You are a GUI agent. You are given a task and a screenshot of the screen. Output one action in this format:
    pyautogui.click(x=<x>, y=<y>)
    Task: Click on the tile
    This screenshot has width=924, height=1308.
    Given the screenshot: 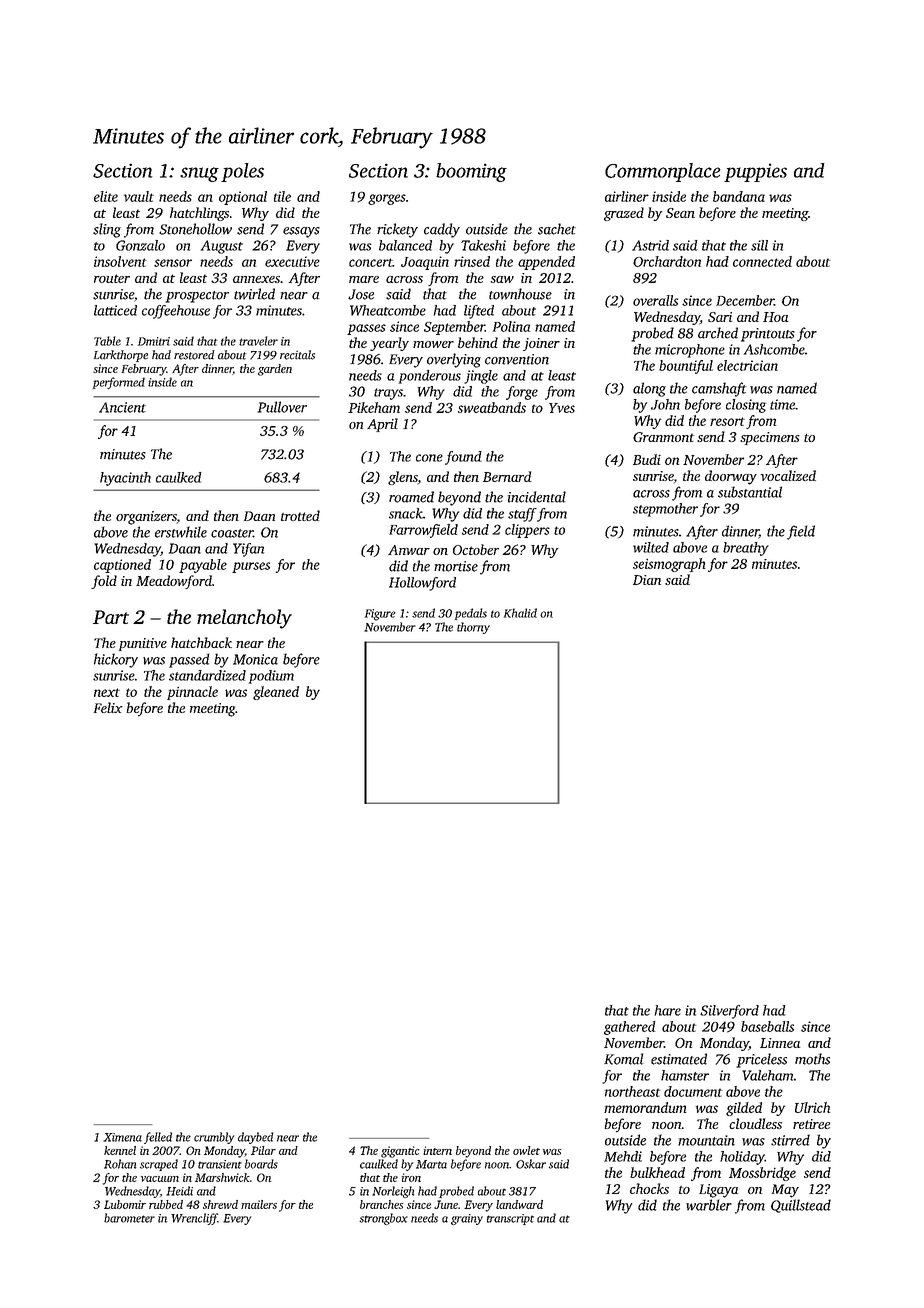 What is the action you would take?
    pyautogui.click(x=282, y=196)
